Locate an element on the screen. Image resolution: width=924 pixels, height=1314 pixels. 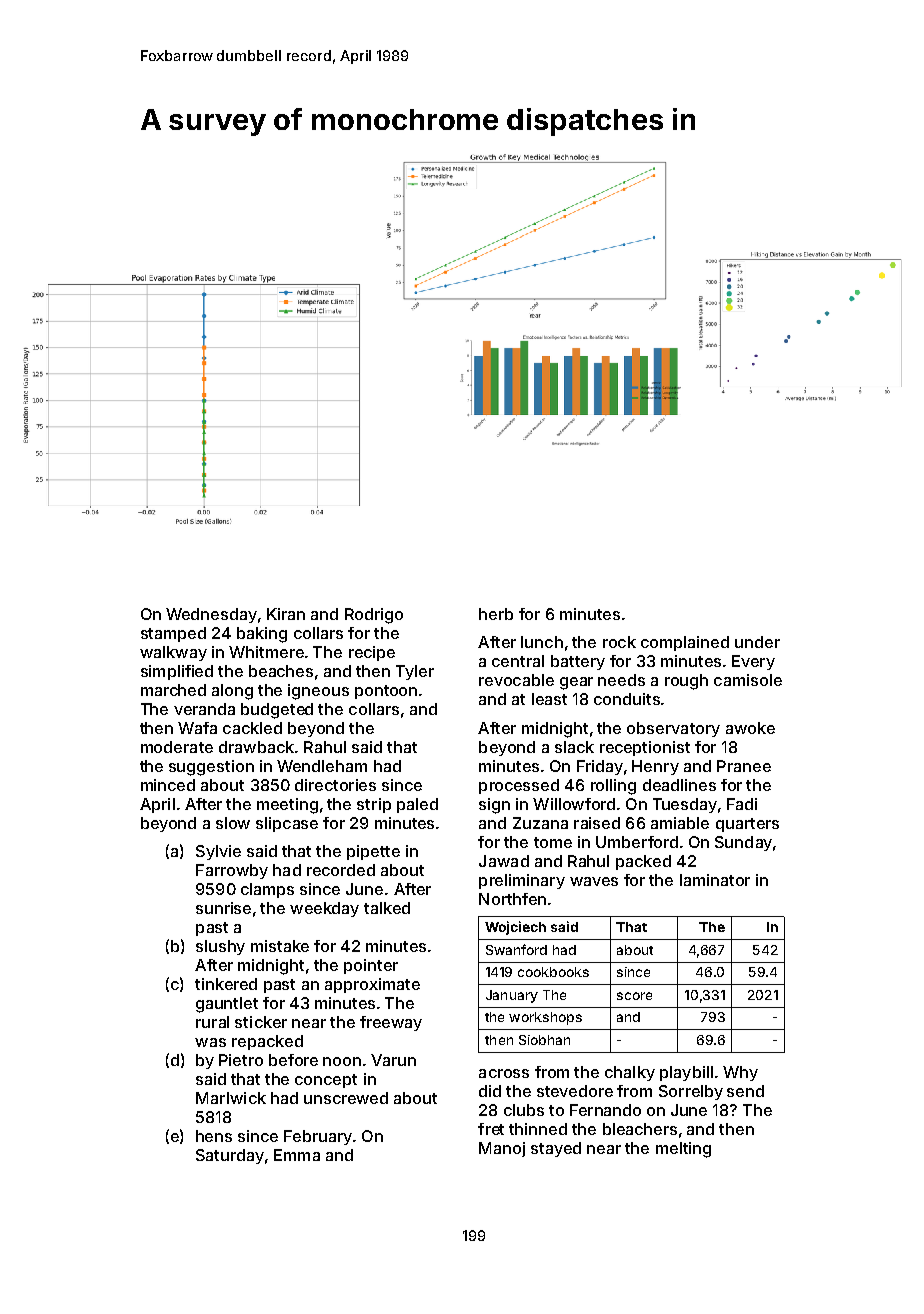
central is located at coordinates (518, 661).
